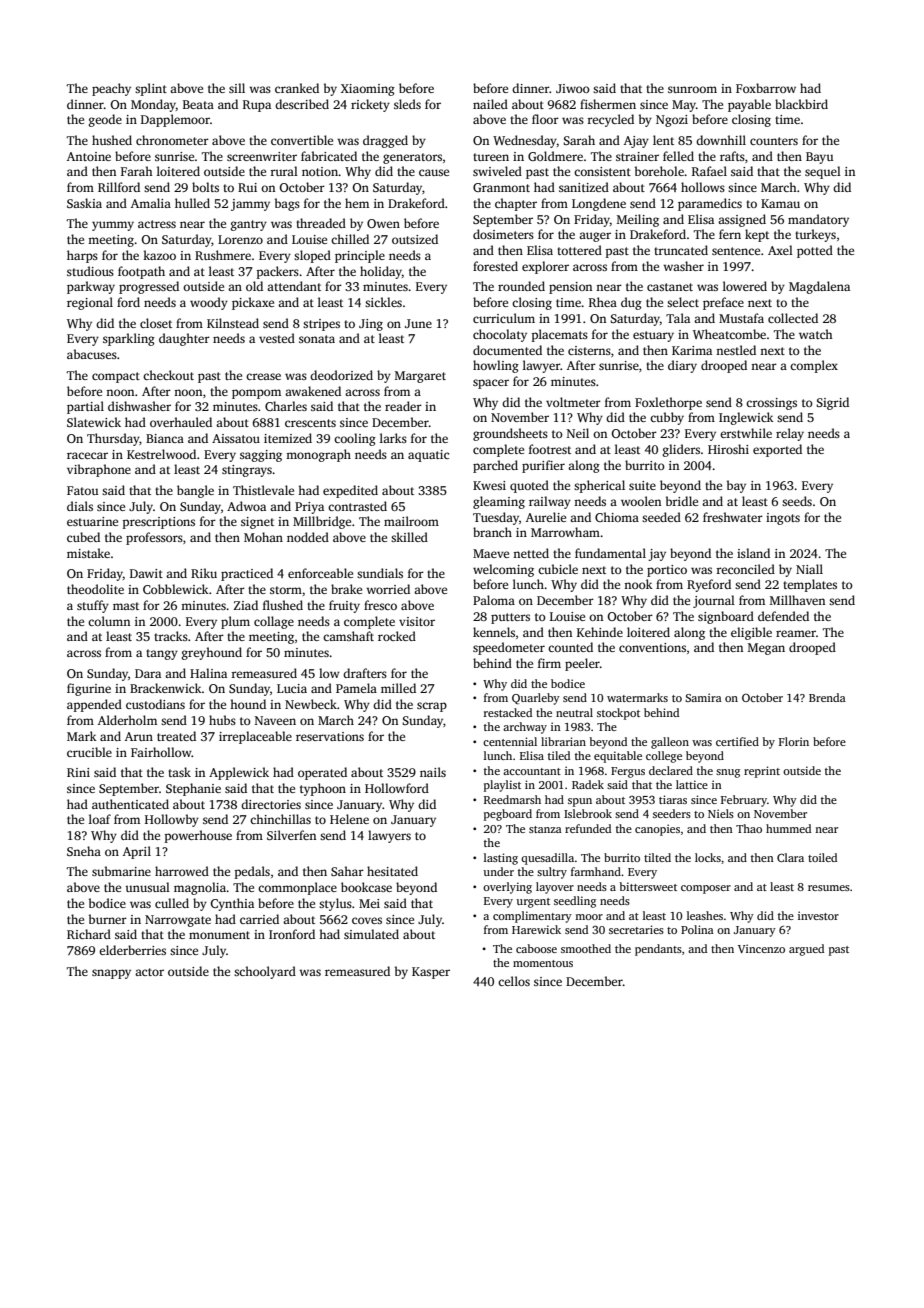 This document has height=1308, width=924. Describe the element at coordinates (801, 104) in the document. I see `blackbird` at that location.
